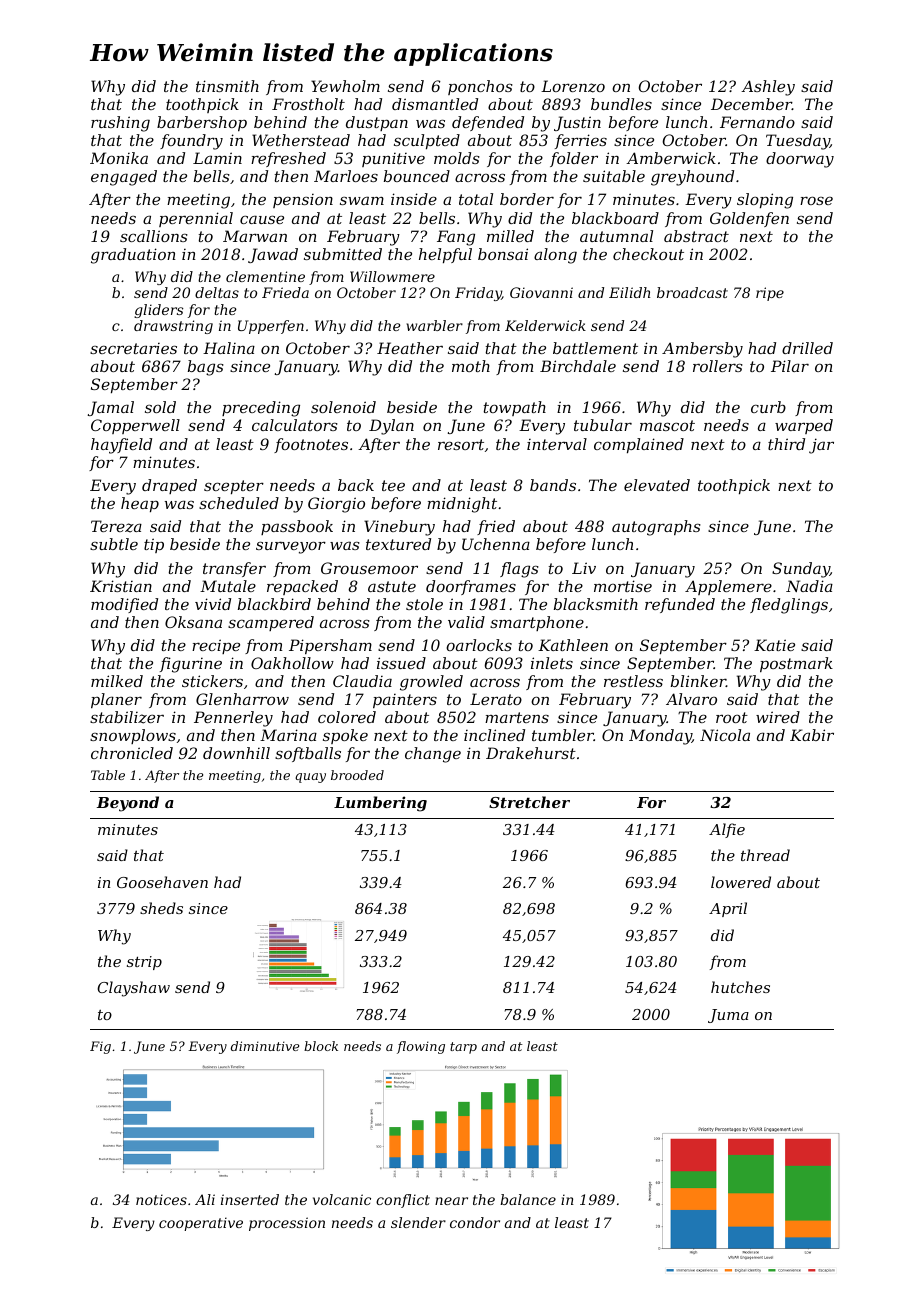 This screenshot has width=924, height=1308. I want to click on Willowmere, so click(392, 276).
